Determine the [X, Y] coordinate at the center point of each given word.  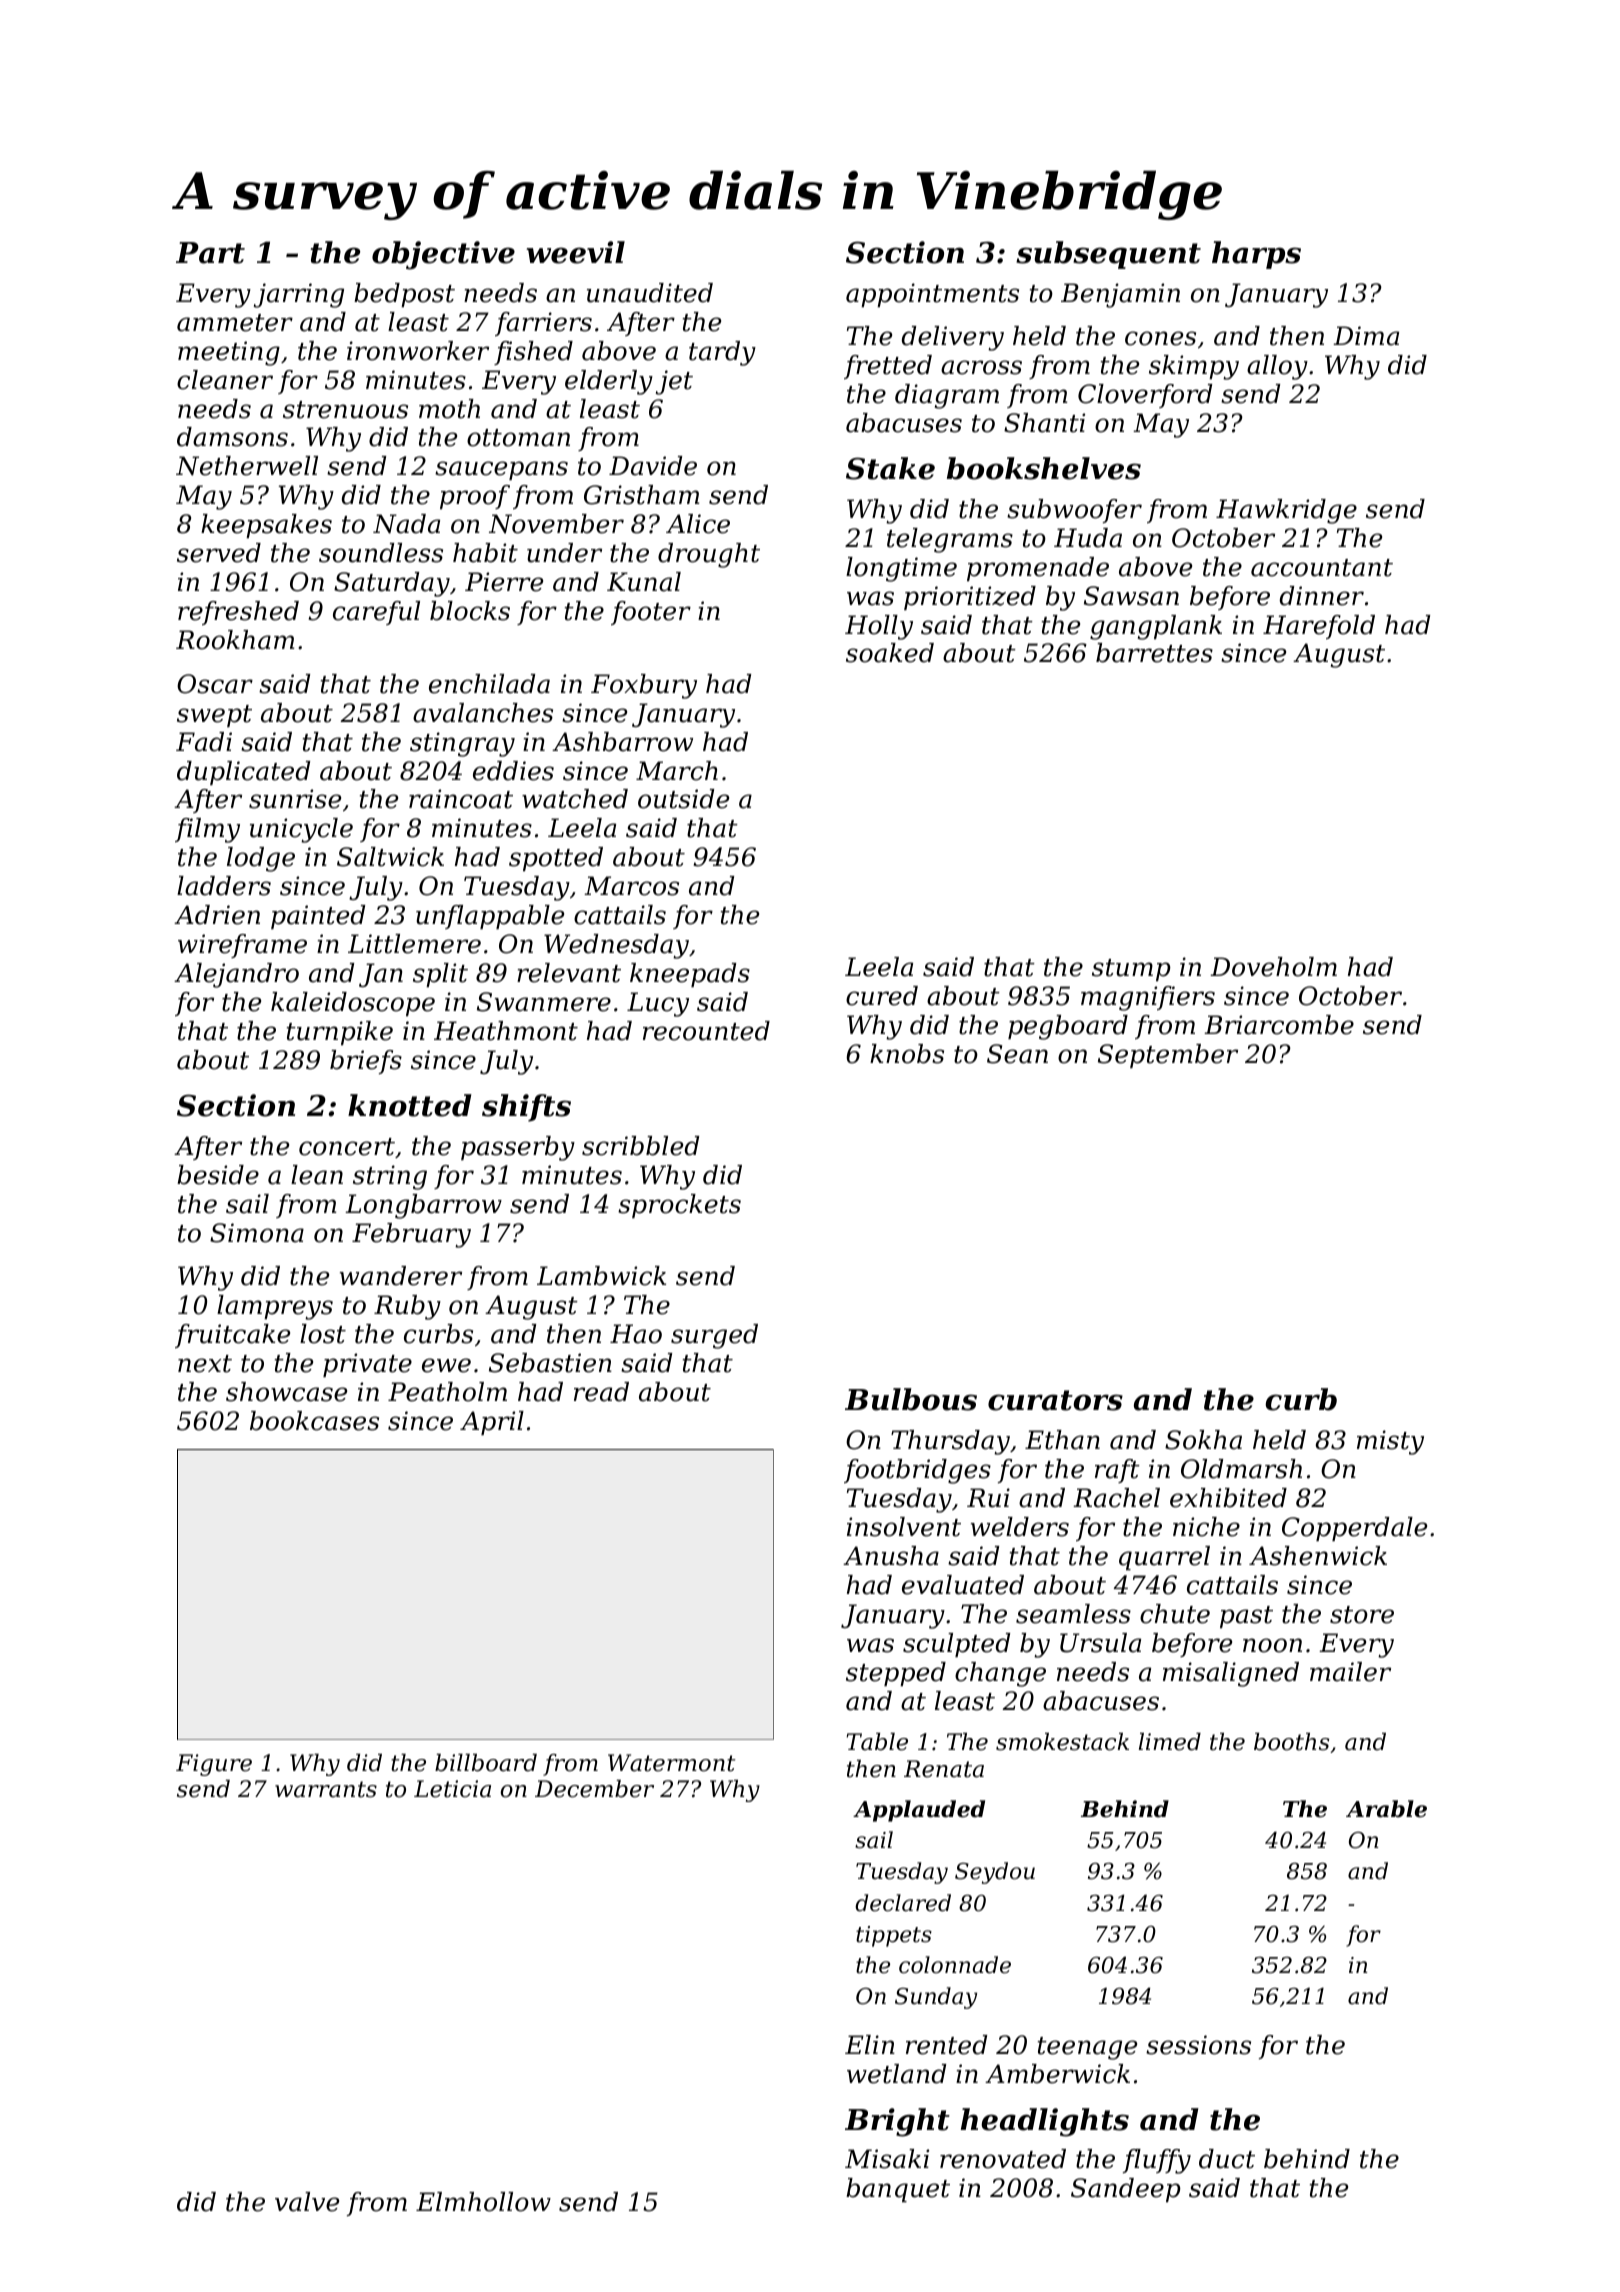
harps [1256, 255]
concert [347, 1147]
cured [882, 996]
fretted [888, 367]
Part [210, 253]
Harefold [1319, 627]
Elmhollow [483, 2202]
